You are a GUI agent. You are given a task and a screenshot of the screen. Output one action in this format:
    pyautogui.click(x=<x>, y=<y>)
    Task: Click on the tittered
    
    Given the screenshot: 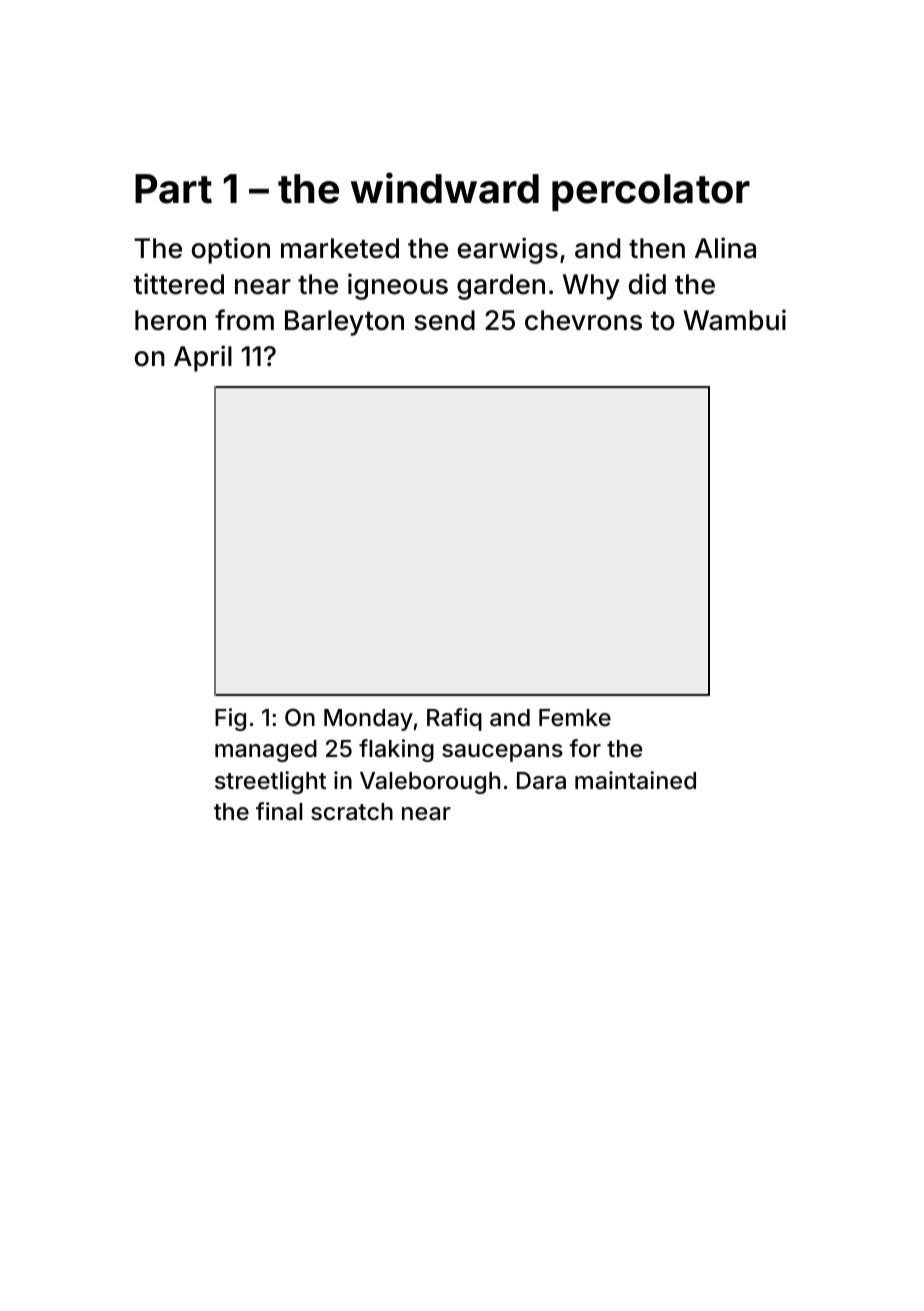 What is the action you would take?
    pyautogui.click(x=179, y=284)
